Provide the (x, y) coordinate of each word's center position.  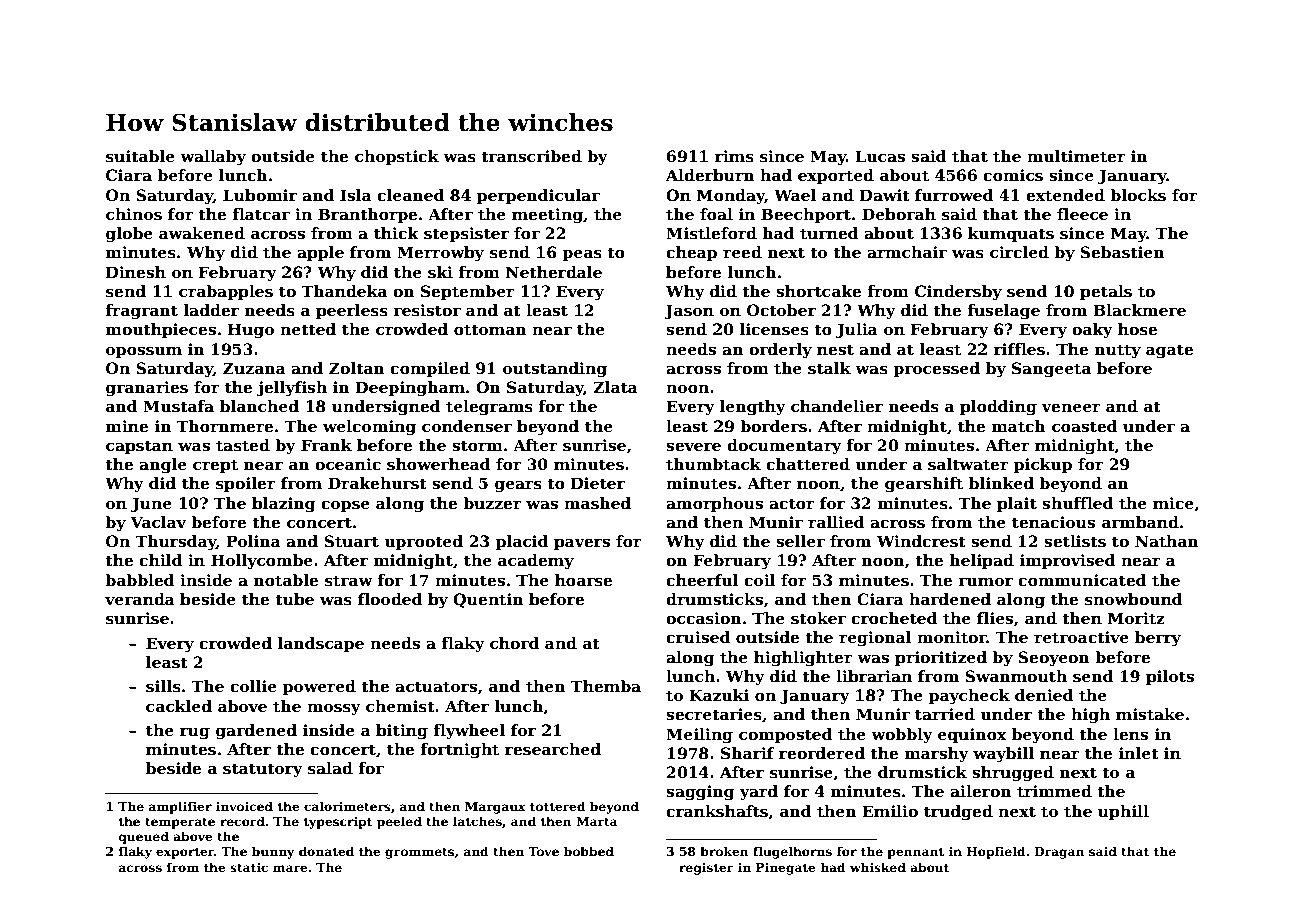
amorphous (714, 504)
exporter (185, 853)
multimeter (1076, 156)
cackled (179, 706)
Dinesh (136, 272)
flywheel (469, 732)
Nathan (1167, 541)
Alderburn (710, 175)
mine (127, 426)
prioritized (941, 658)
